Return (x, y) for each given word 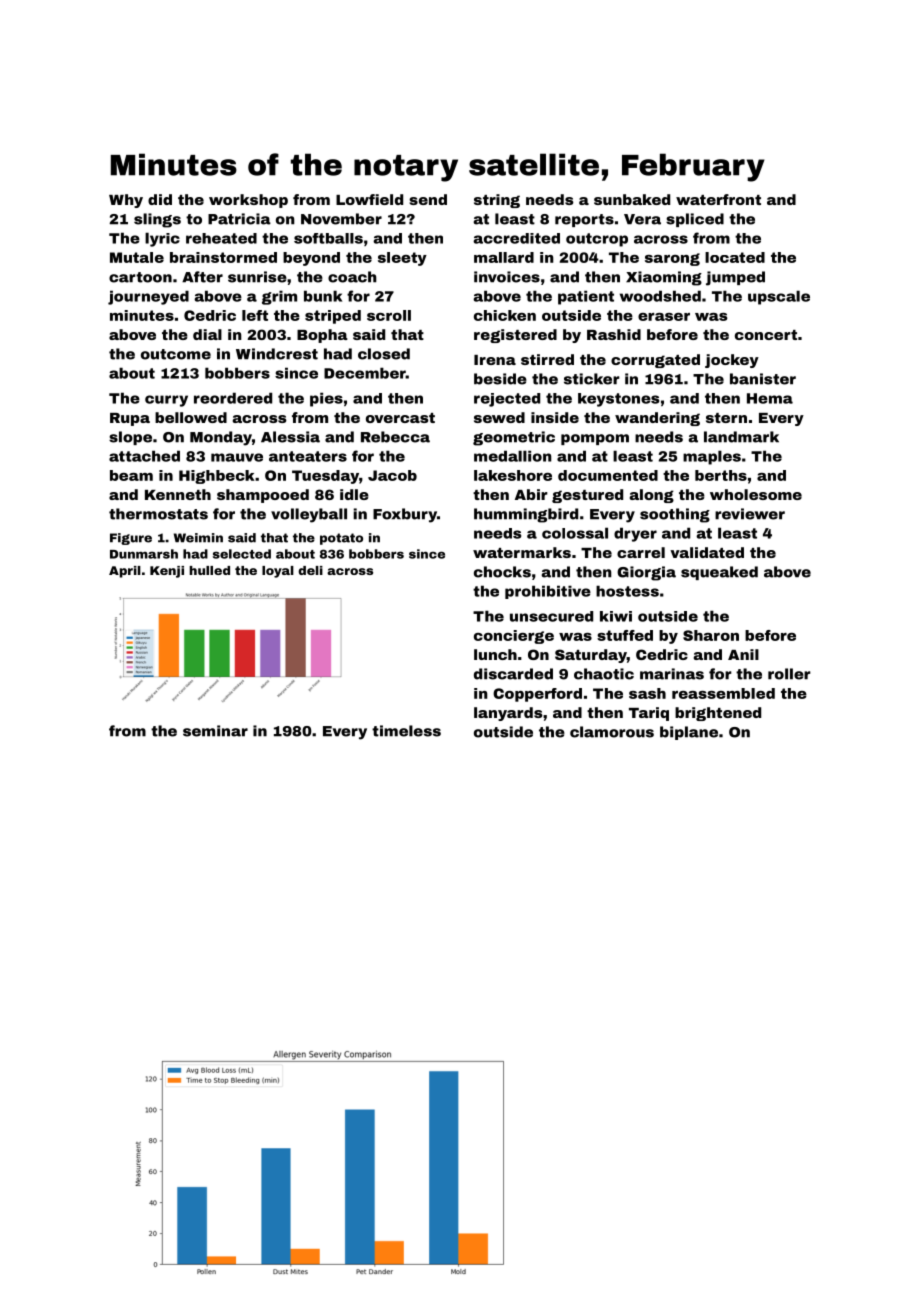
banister (763, 379)
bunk (323, 296)
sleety (402, 259)
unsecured (551, 616)
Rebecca (395, 437)
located (735, 257)
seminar (215, 731)
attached (144, 456)
